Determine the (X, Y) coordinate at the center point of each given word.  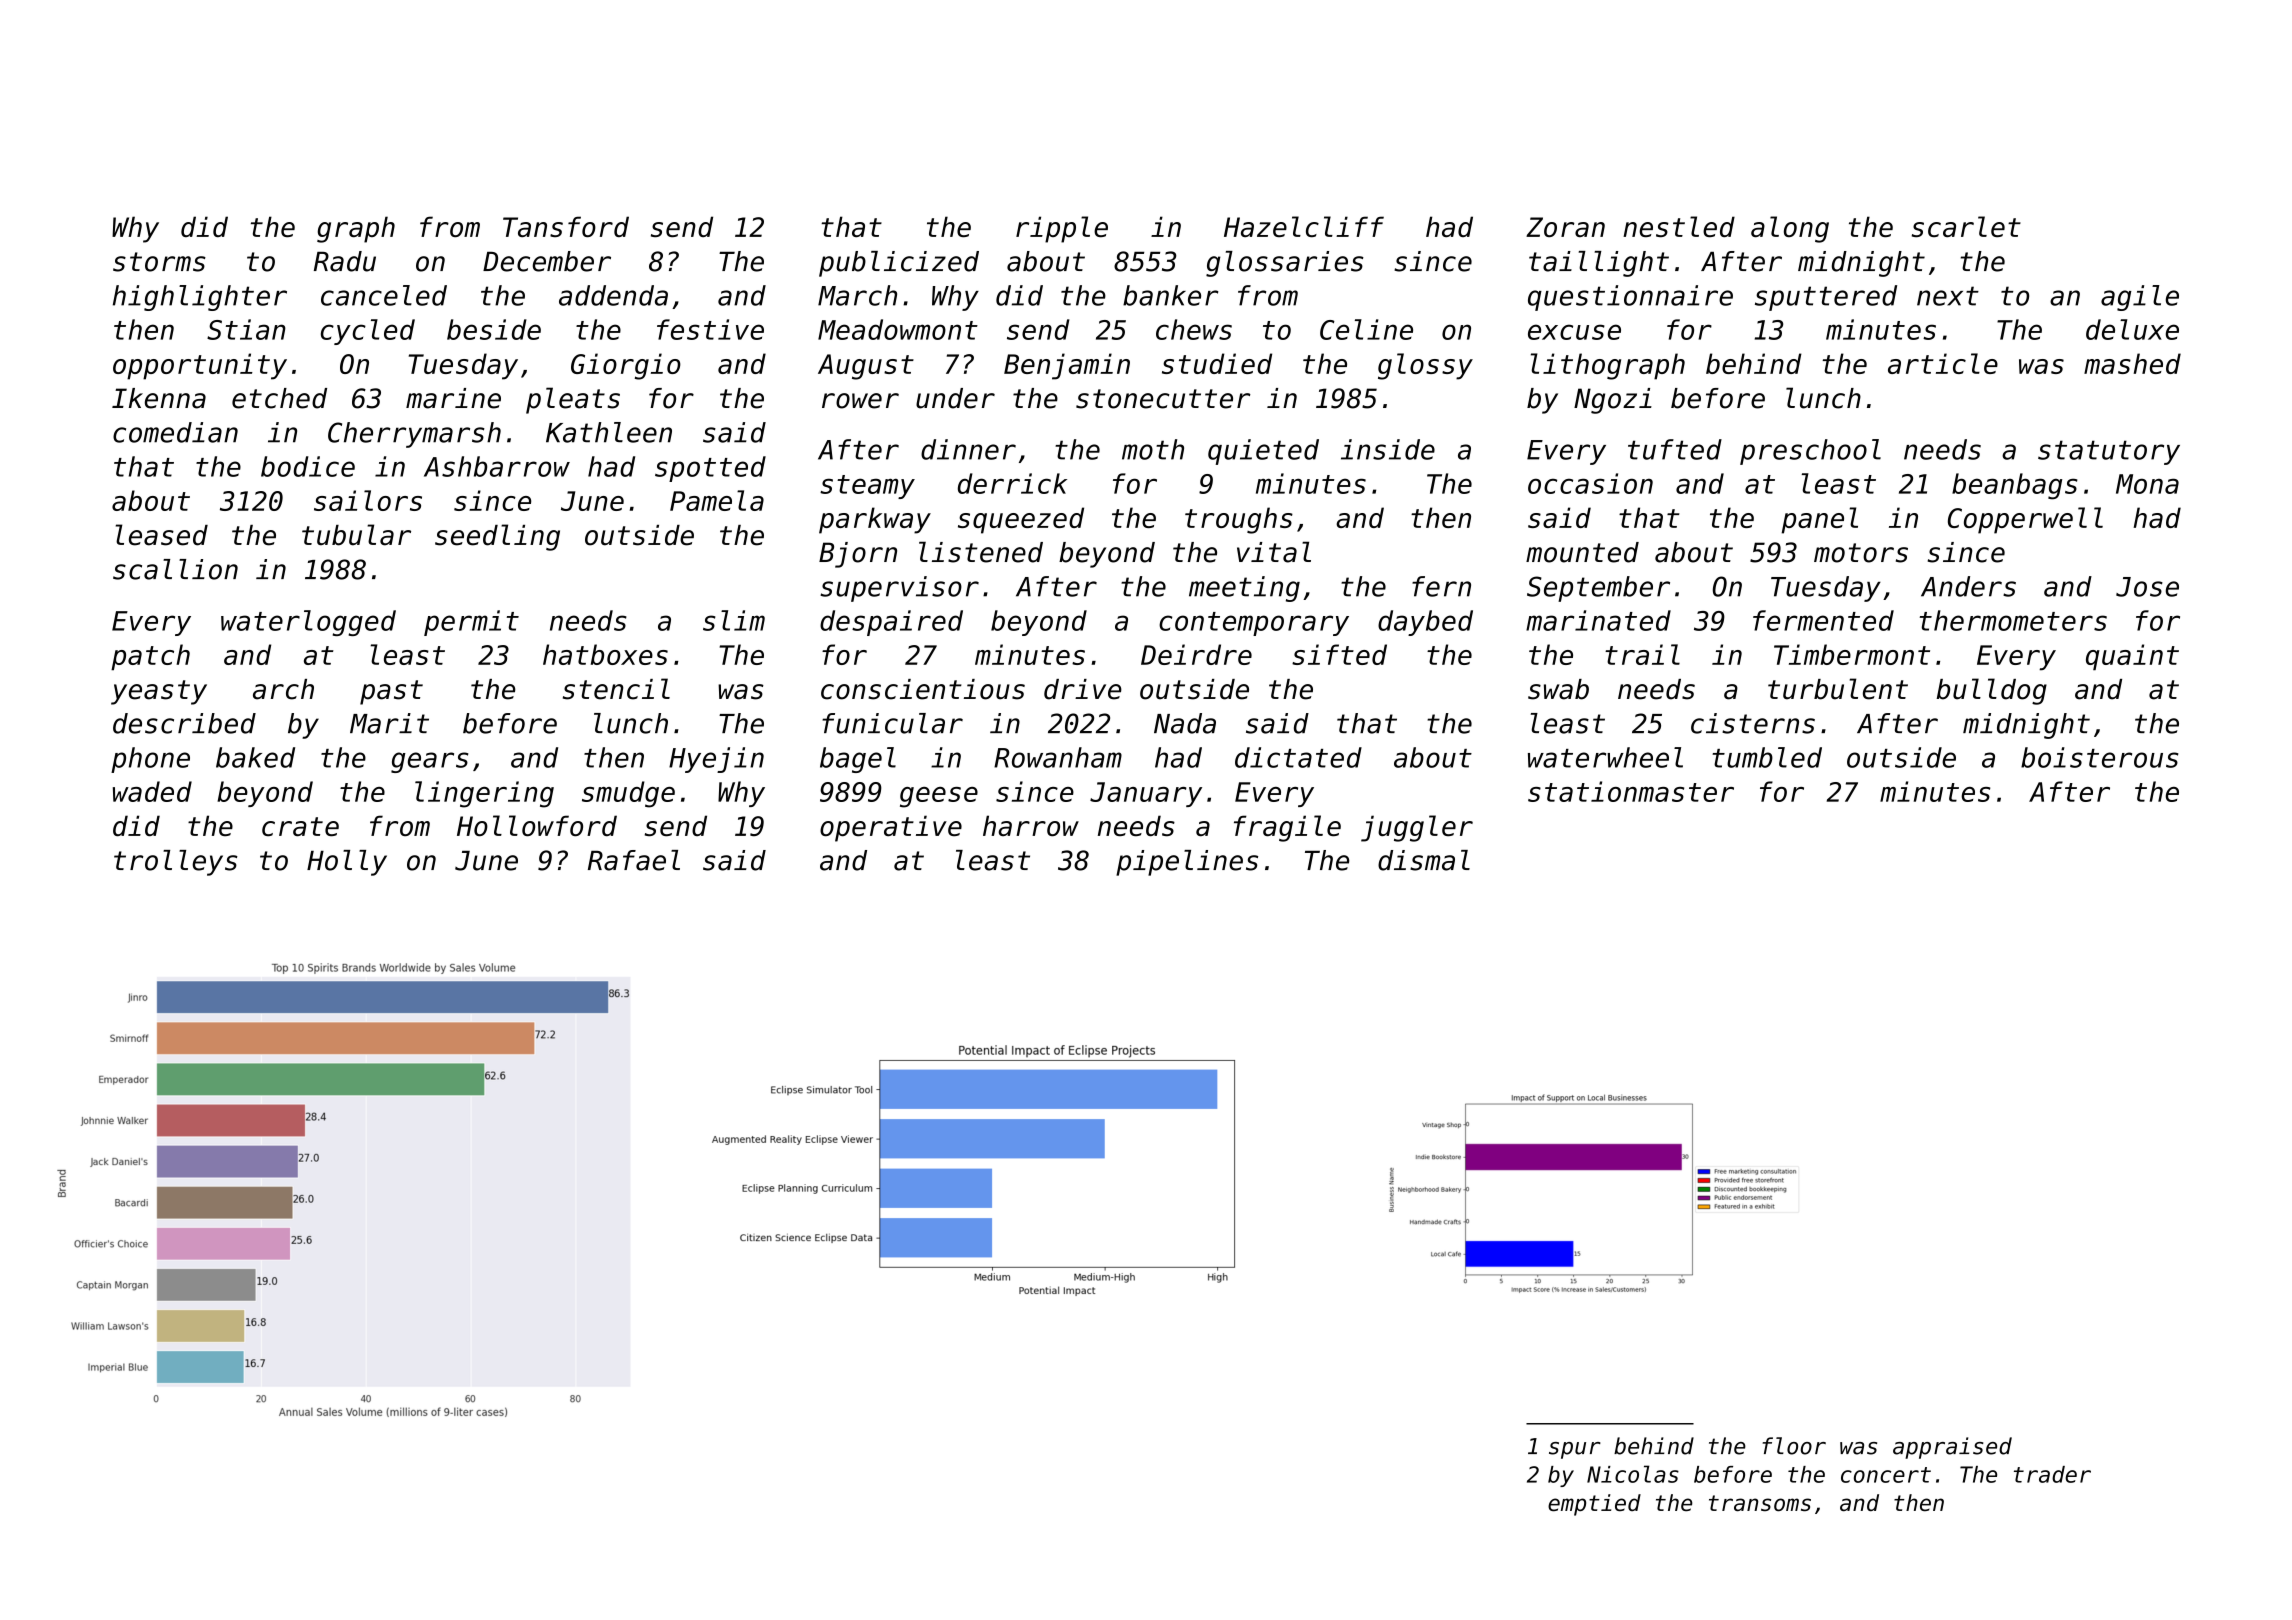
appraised (1952, 1448)
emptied (1594, 1505)
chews (1194, 329)
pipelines (1187, 863)
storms (159, 262)
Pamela (717, 500)
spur (1575, 1450)
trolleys (176, 863)
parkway (875, 520)
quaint (2132, 657)
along (1790, 229)
